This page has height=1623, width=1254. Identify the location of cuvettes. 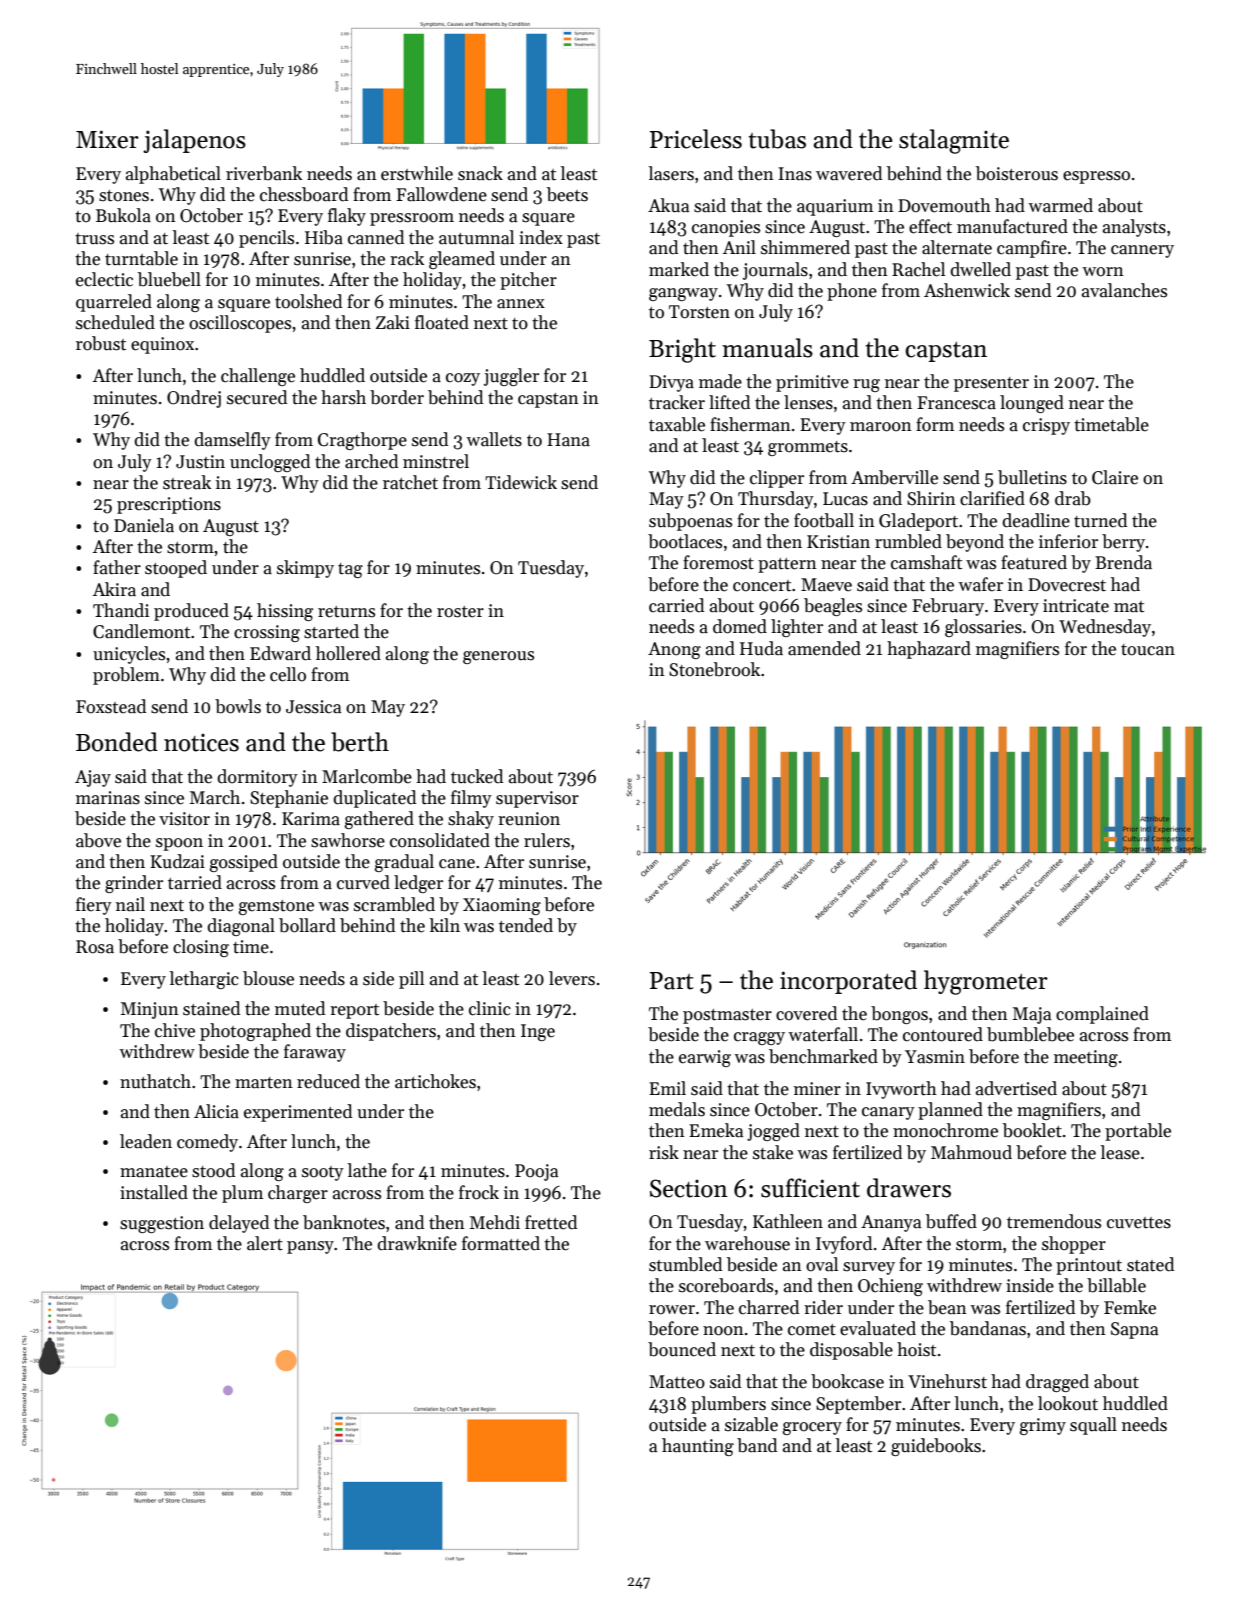
(1139, 1223).
